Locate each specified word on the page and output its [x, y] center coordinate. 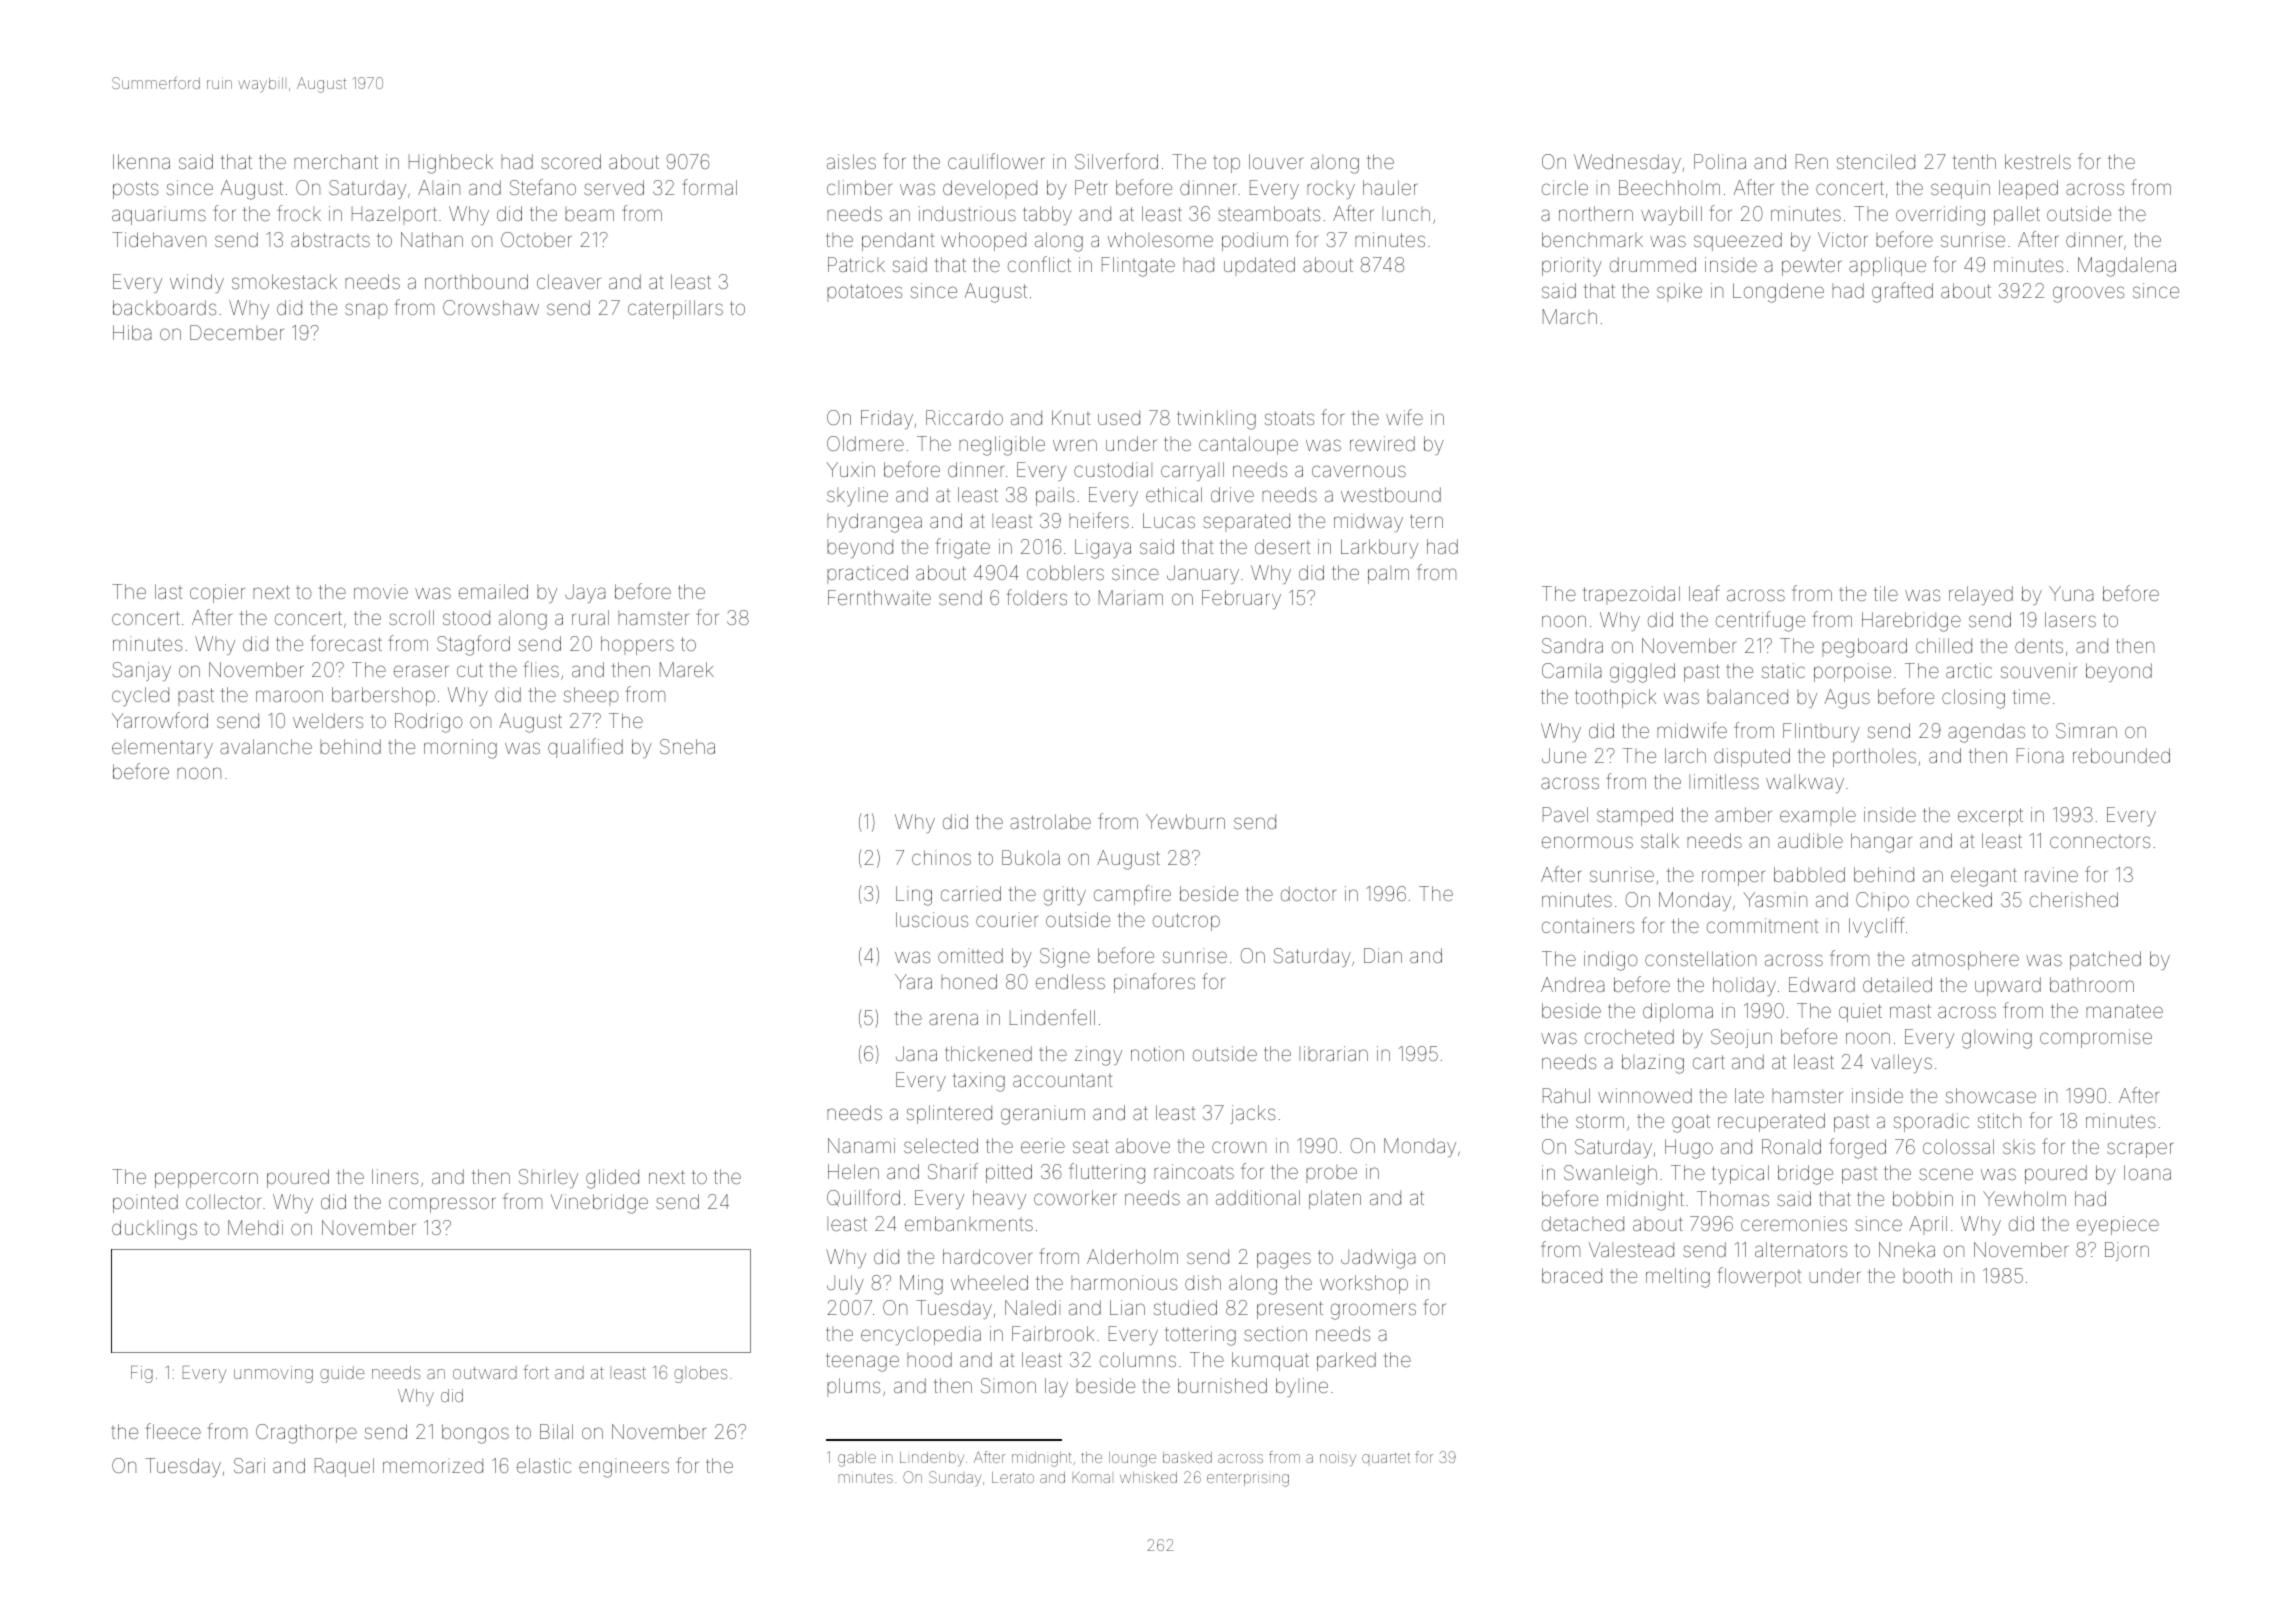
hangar [1881, 843]
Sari [249, 1465]
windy [197, 283]
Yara [913, 981]
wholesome [1160, 239]
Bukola [1031, 857]
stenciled [1876, 161]
